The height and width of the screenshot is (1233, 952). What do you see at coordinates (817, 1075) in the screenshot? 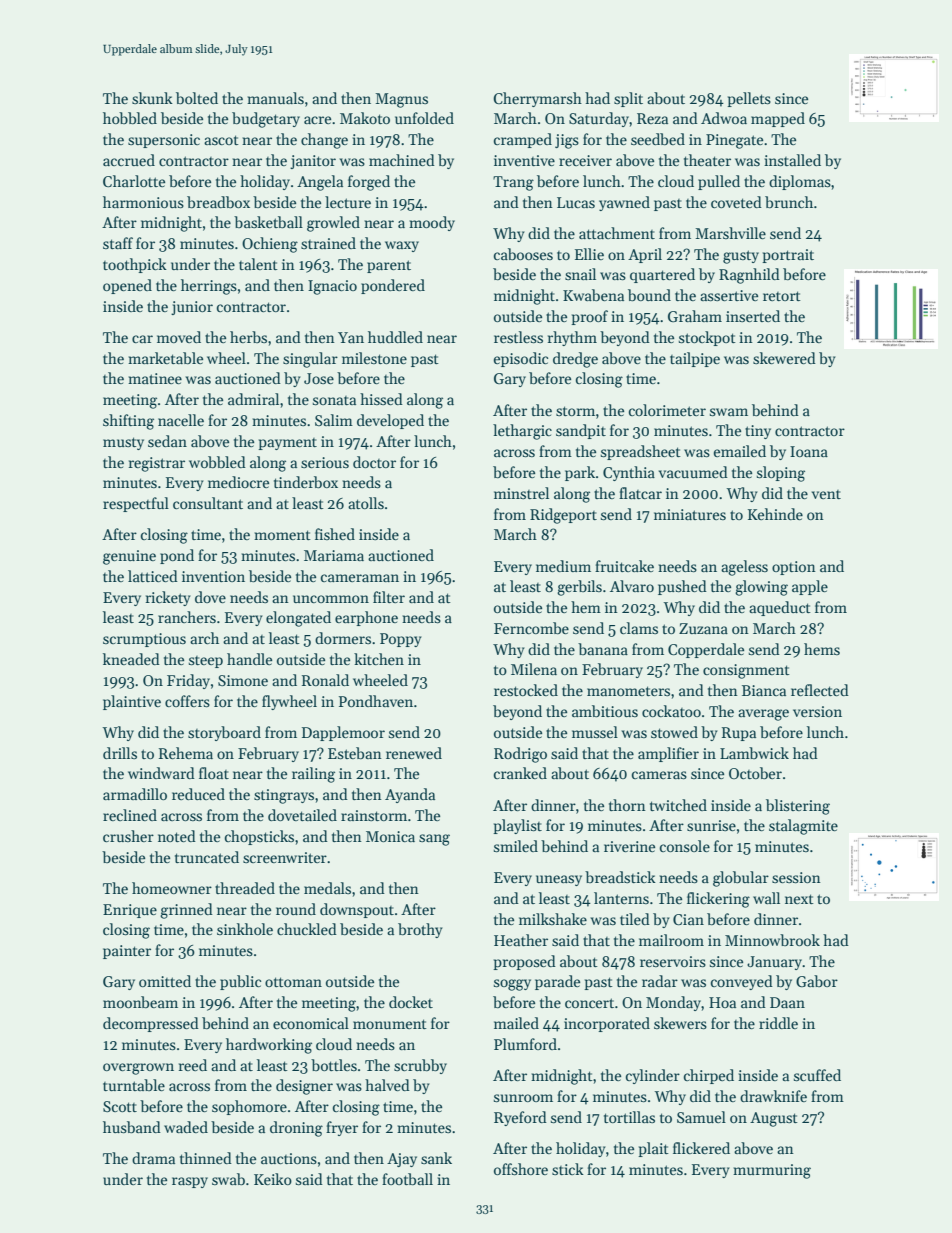
I see `scuffed` at bounding box center [817, 1075].
